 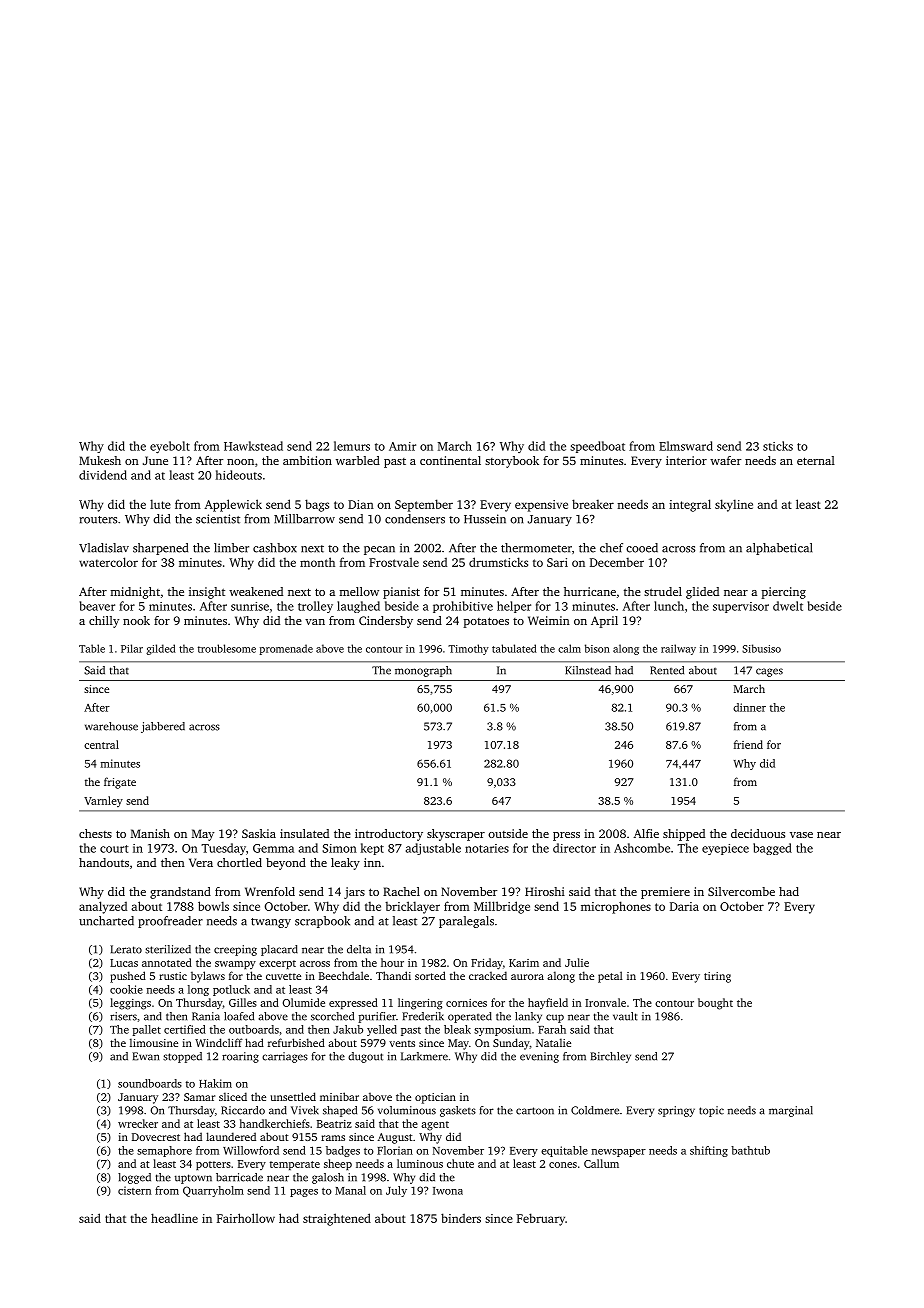 What do you see at coordinates (686, 446) in the screenshot?
I see `Elmsward` at bounding box center [686, 446].
